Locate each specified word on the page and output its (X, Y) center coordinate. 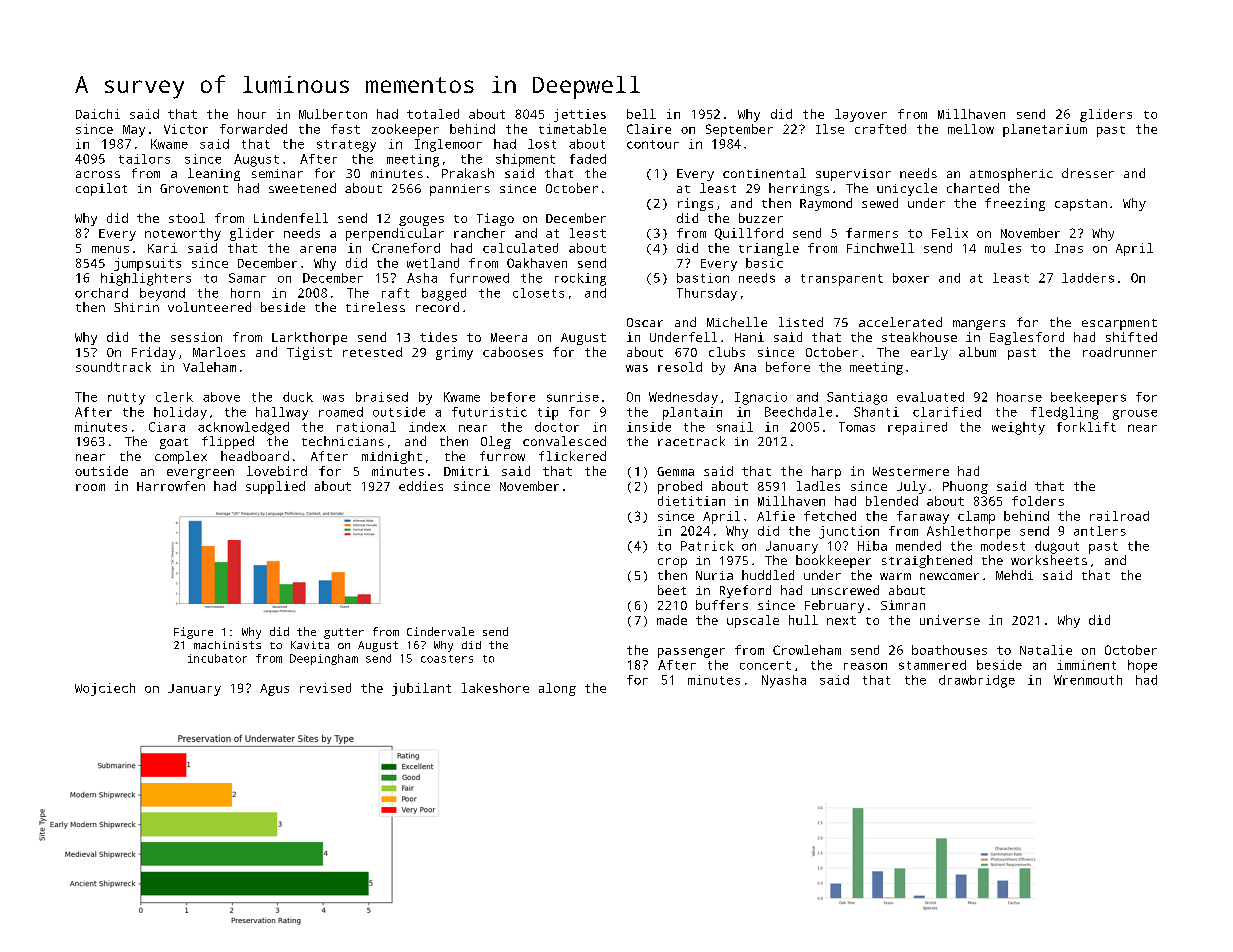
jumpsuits (147, 264)
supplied (275, 487)
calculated (520, 248)
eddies (421, 486)
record (437, 307)
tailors (144, 159)
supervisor (853, 175)
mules (1003, 248)
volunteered (209, 307)
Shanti (876, 412)
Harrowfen (171, 486)
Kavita (310, 645)
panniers (460, 190)
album (977, 352)
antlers (1100, 531)
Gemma (675, 471)
